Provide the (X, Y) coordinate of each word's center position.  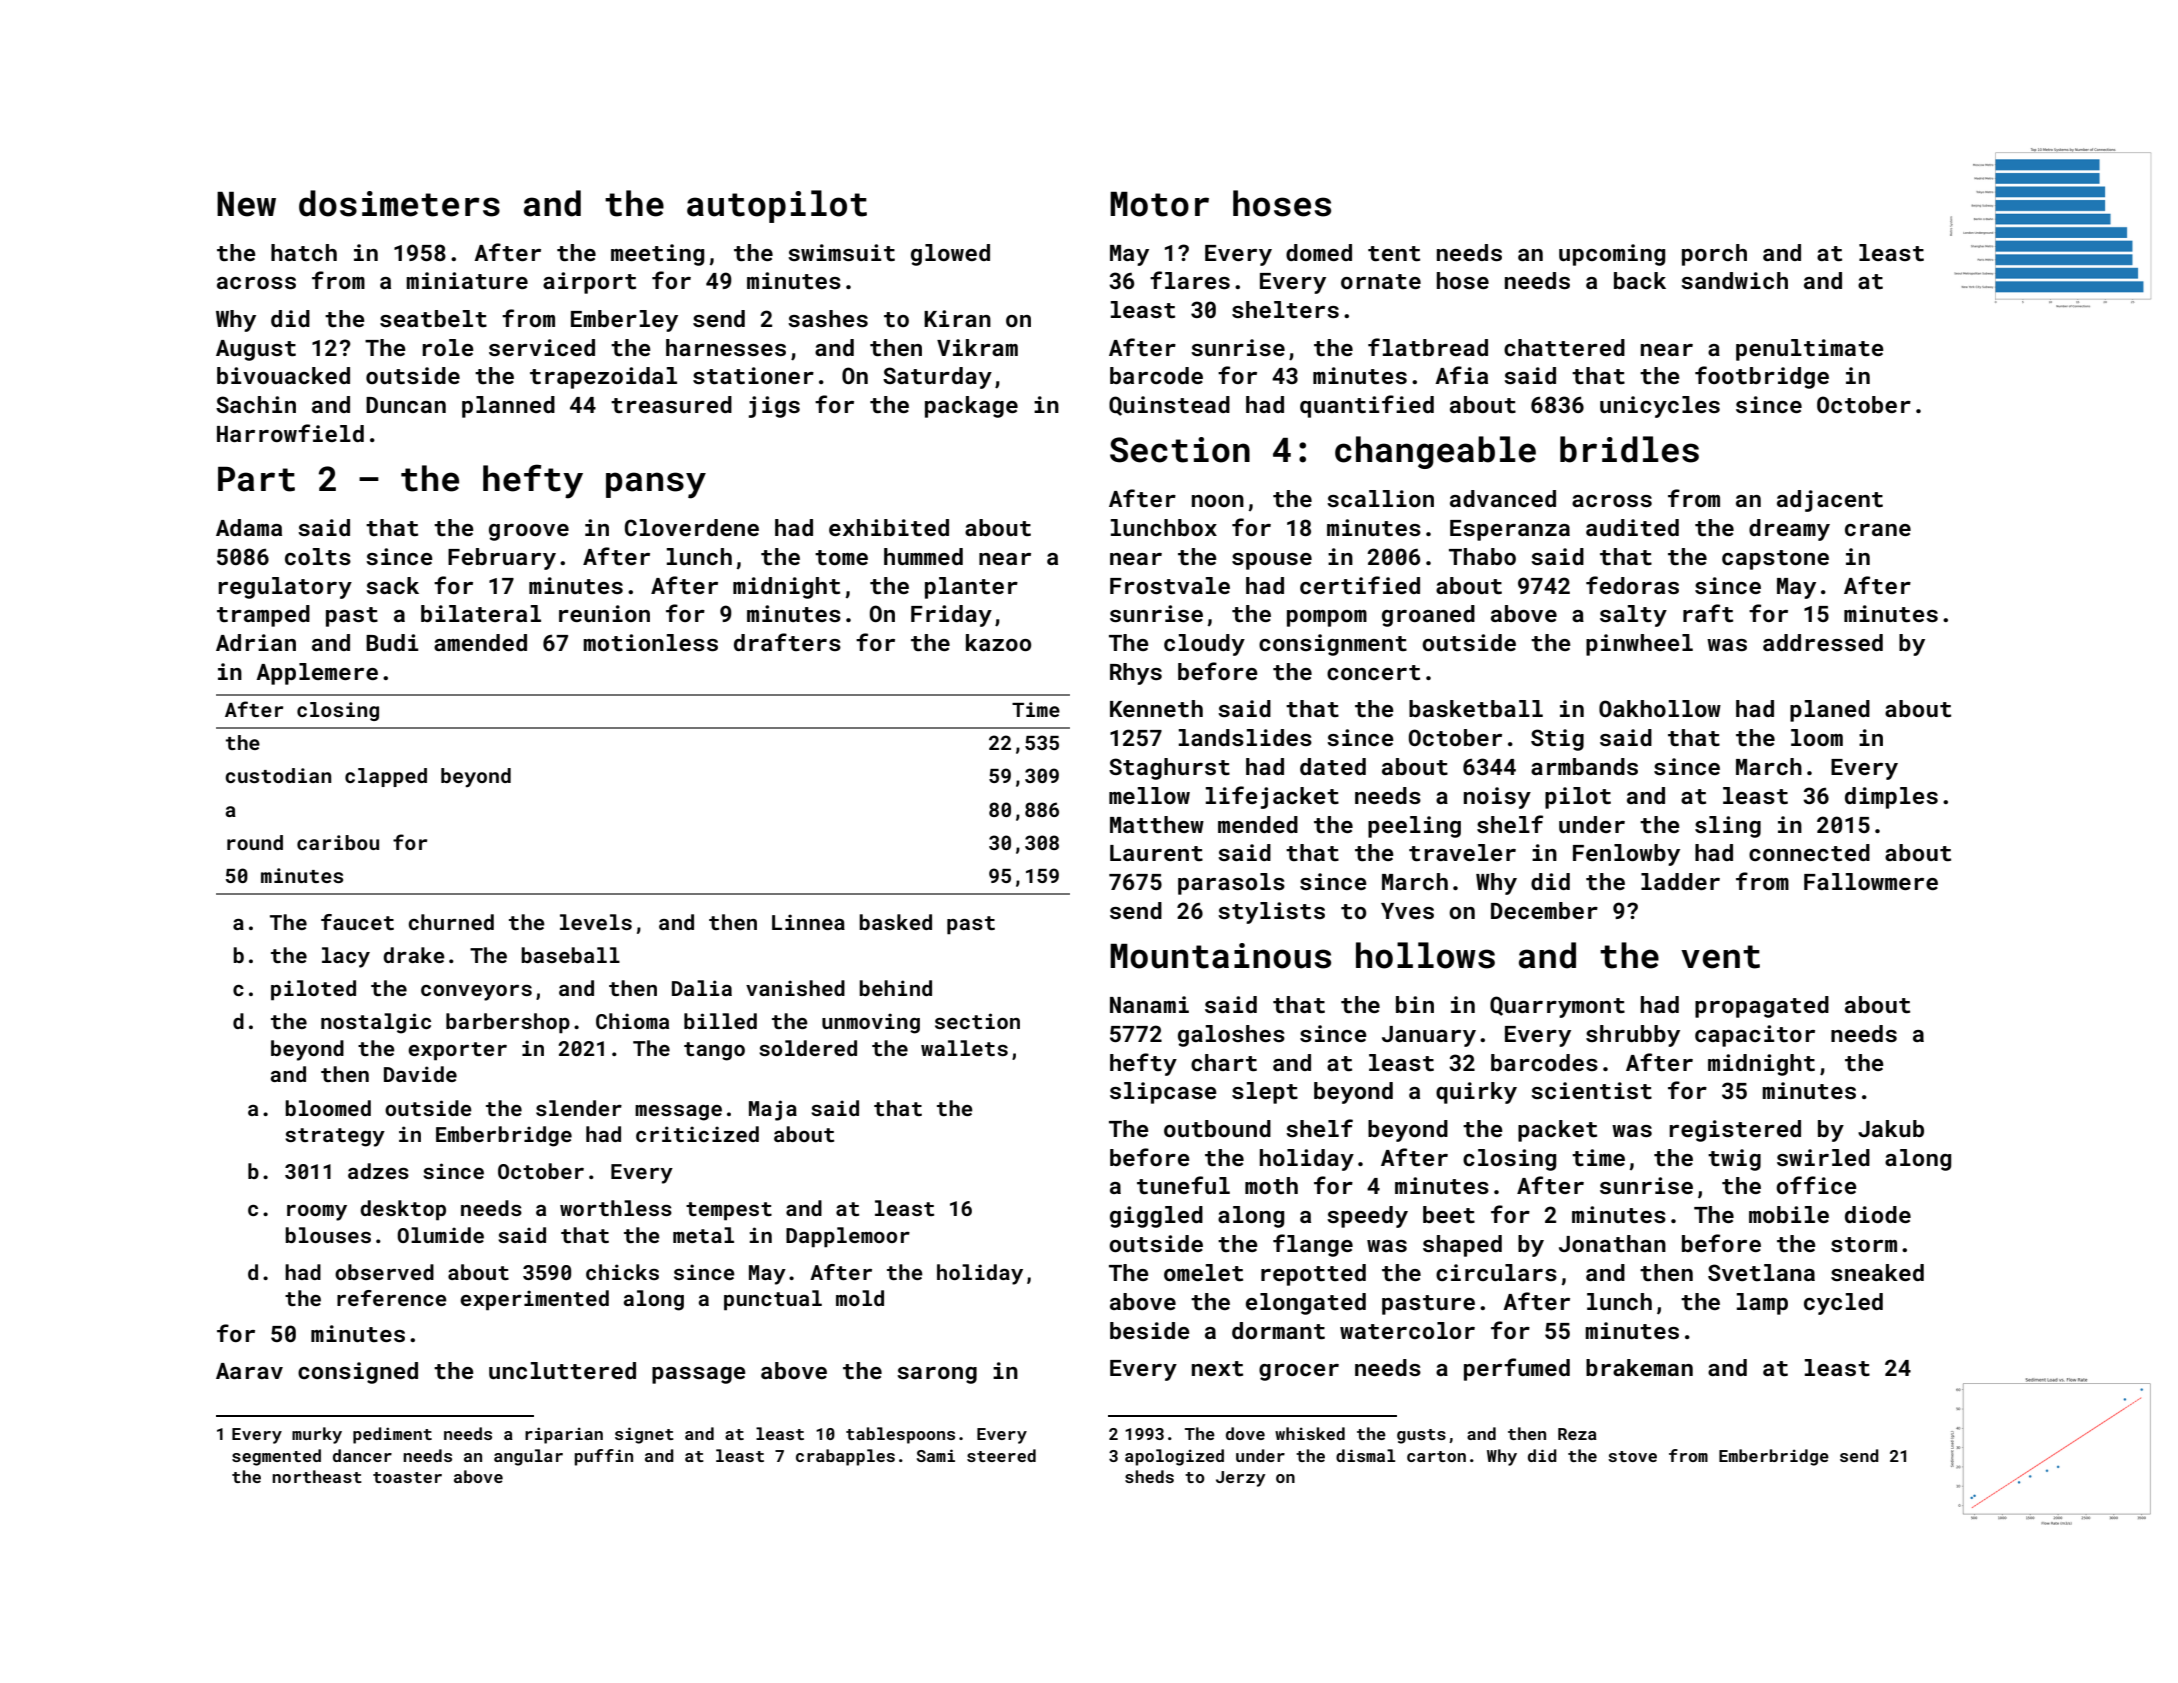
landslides (1245, 737)
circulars (1496, 1272)
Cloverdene (692, 527)
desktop (403, 1210)
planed (1830, 711)
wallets (964, 1048)
